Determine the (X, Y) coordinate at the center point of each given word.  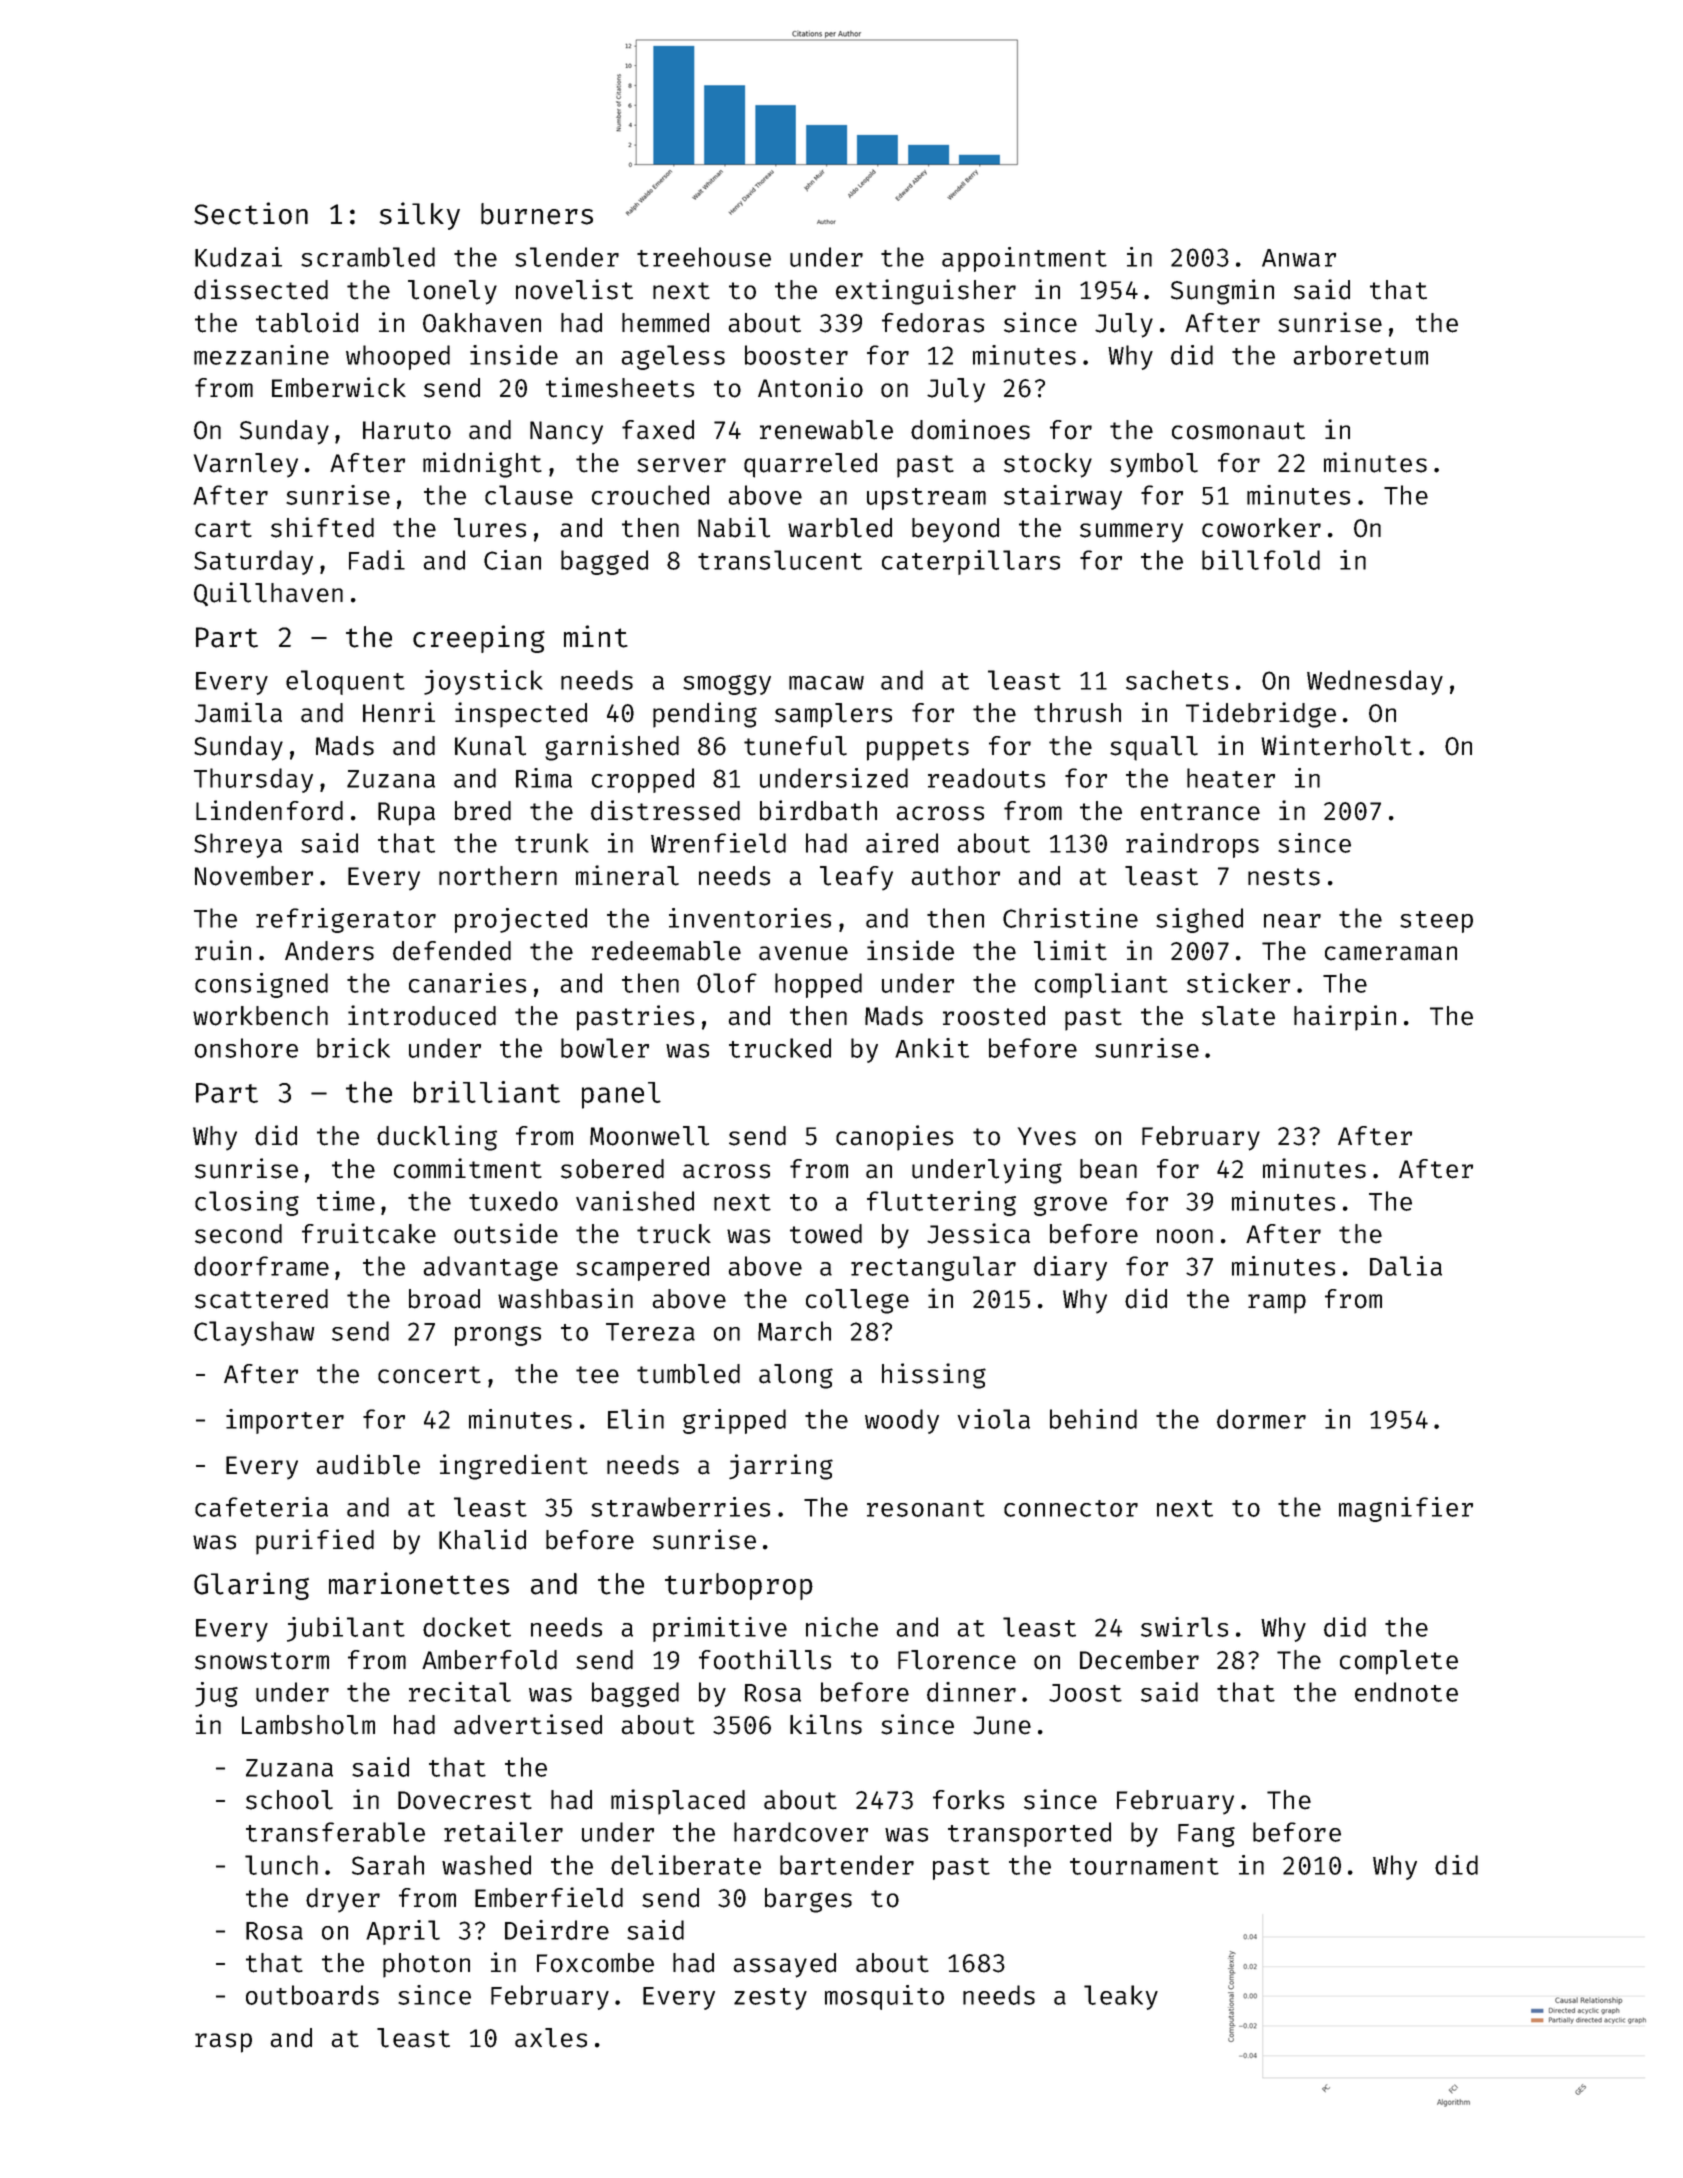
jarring (781, 1467)
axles (551, 2038)
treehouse (704, 257)
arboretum (1361, 355)
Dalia (1406, 1266)
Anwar (1299, 258)
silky (419, 216)
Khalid (482, 1539)
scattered (261, 1299)
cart (223, 529)
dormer (1261, 1419)
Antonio (810, 387)
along (796, 1376)
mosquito (884, 1997)
